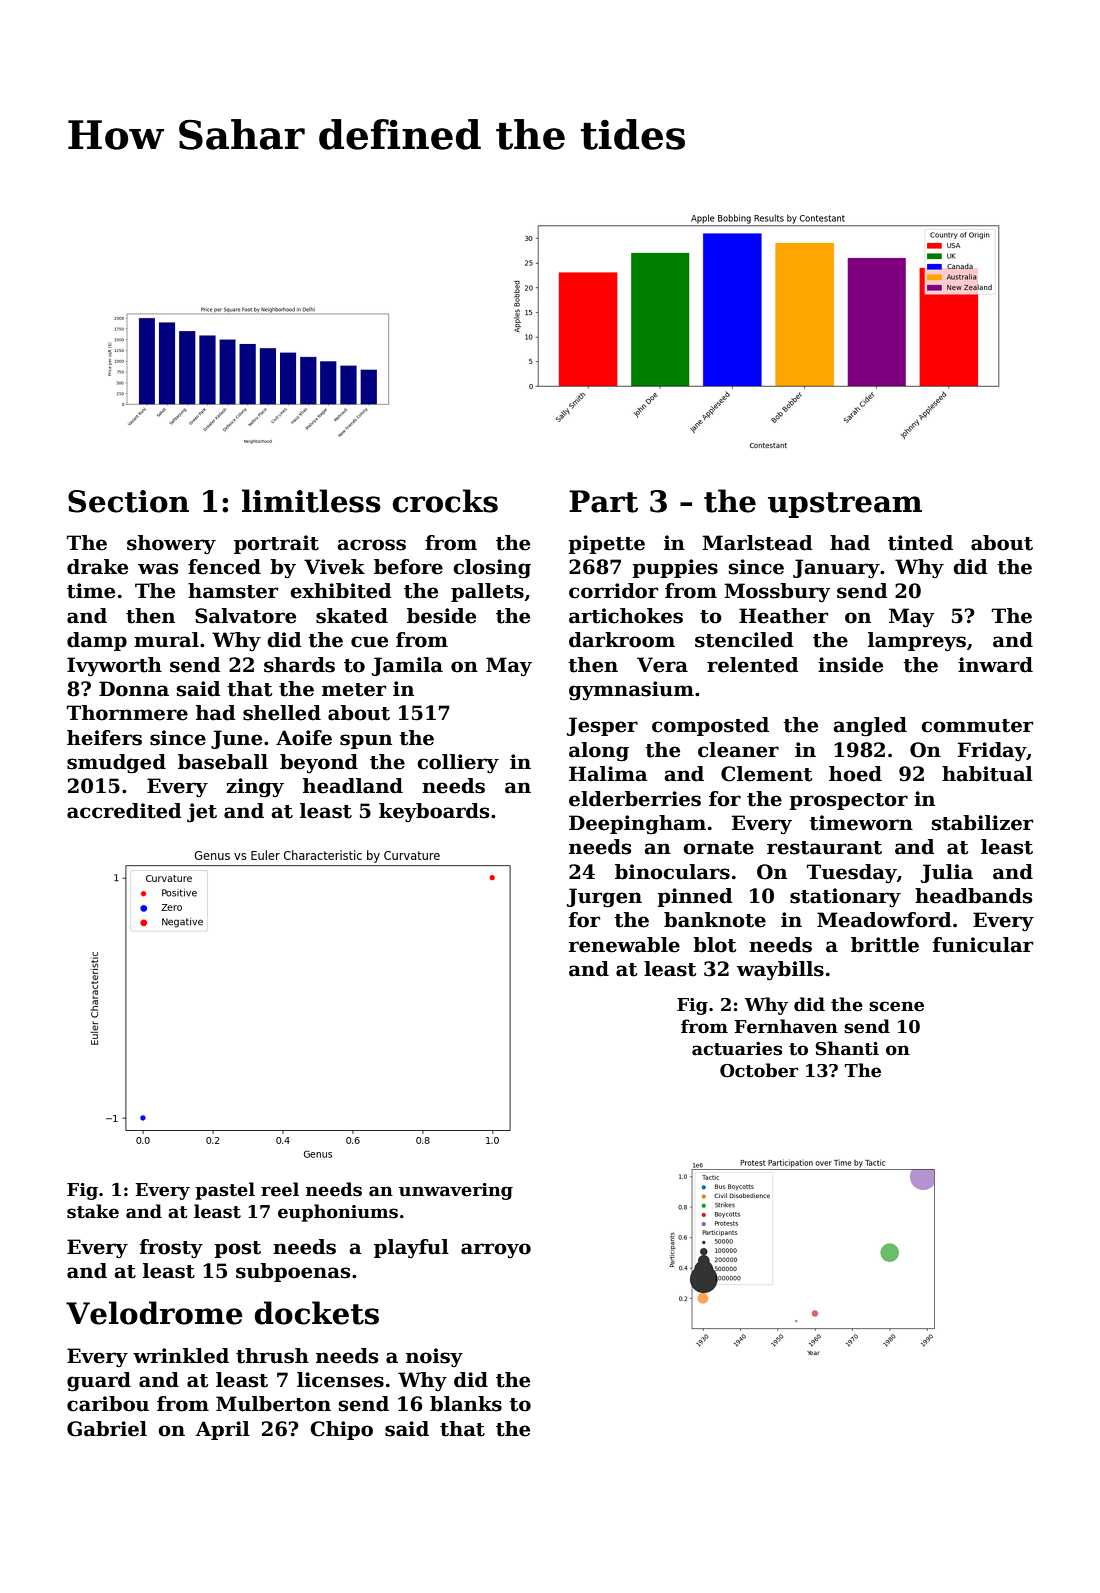 The width and height of the screenshot is (1100, 1593). Describe the element at coordinates (973, 896) in the screenshot. I see `headbands` at that location.
